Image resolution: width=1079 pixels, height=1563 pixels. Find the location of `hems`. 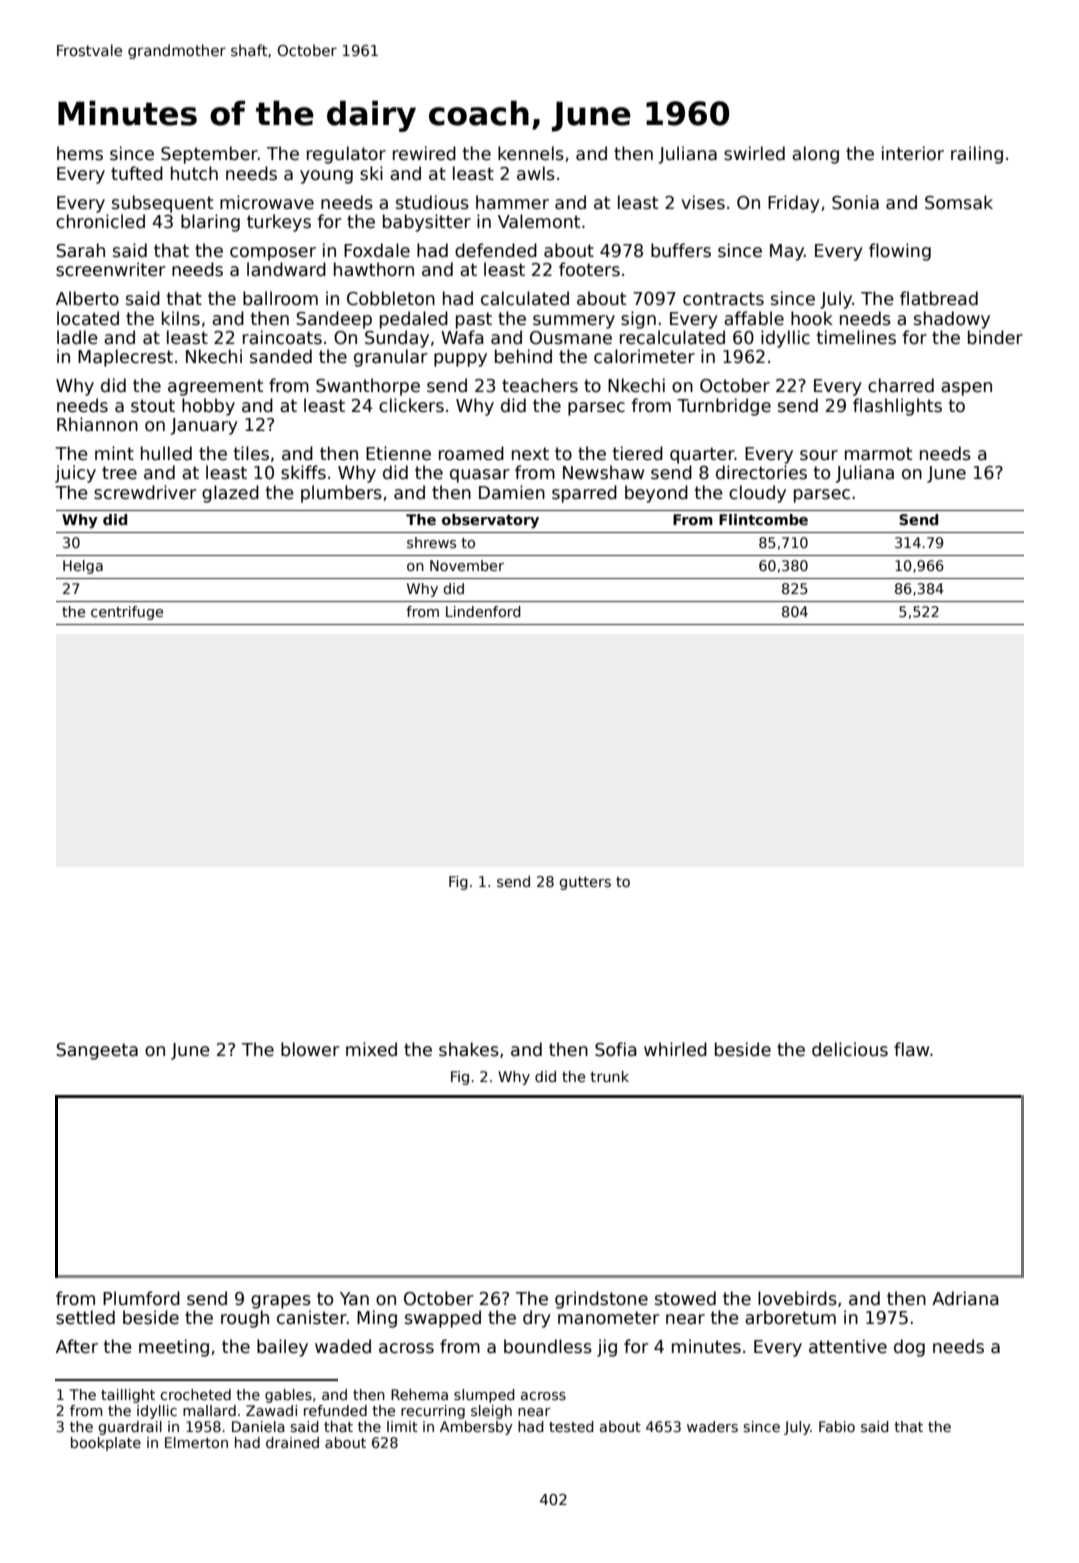

hems is located at coordinates (80, 153).
